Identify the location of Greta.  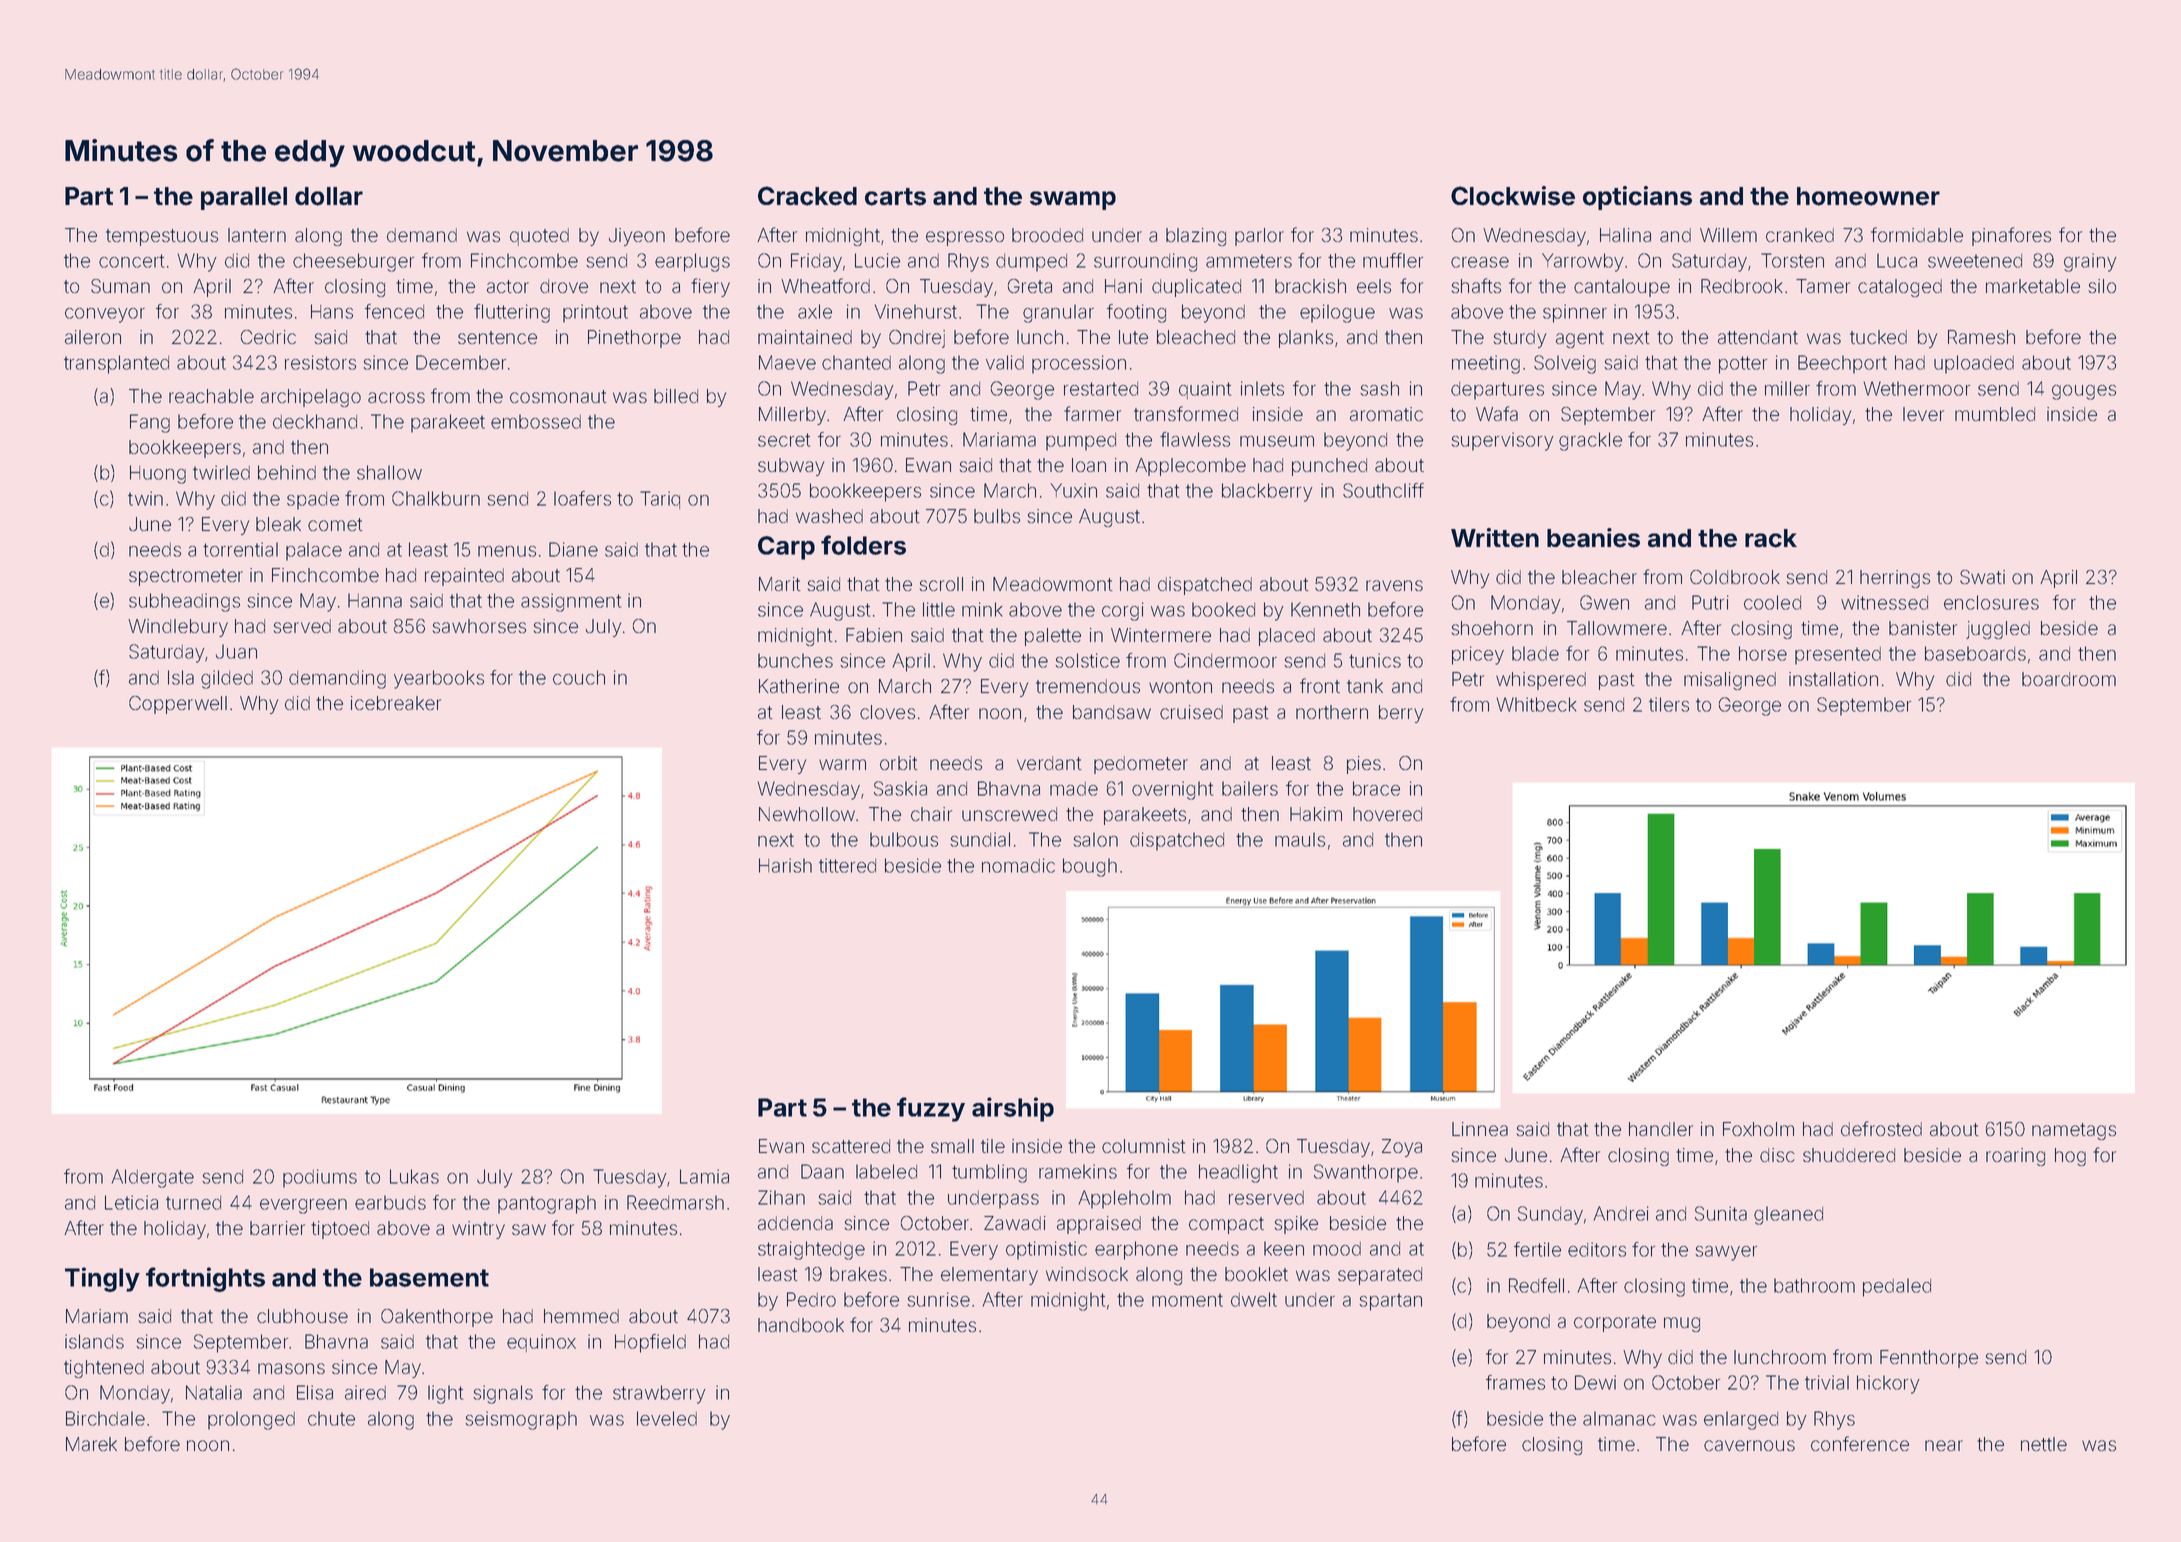
(1030, 286).
